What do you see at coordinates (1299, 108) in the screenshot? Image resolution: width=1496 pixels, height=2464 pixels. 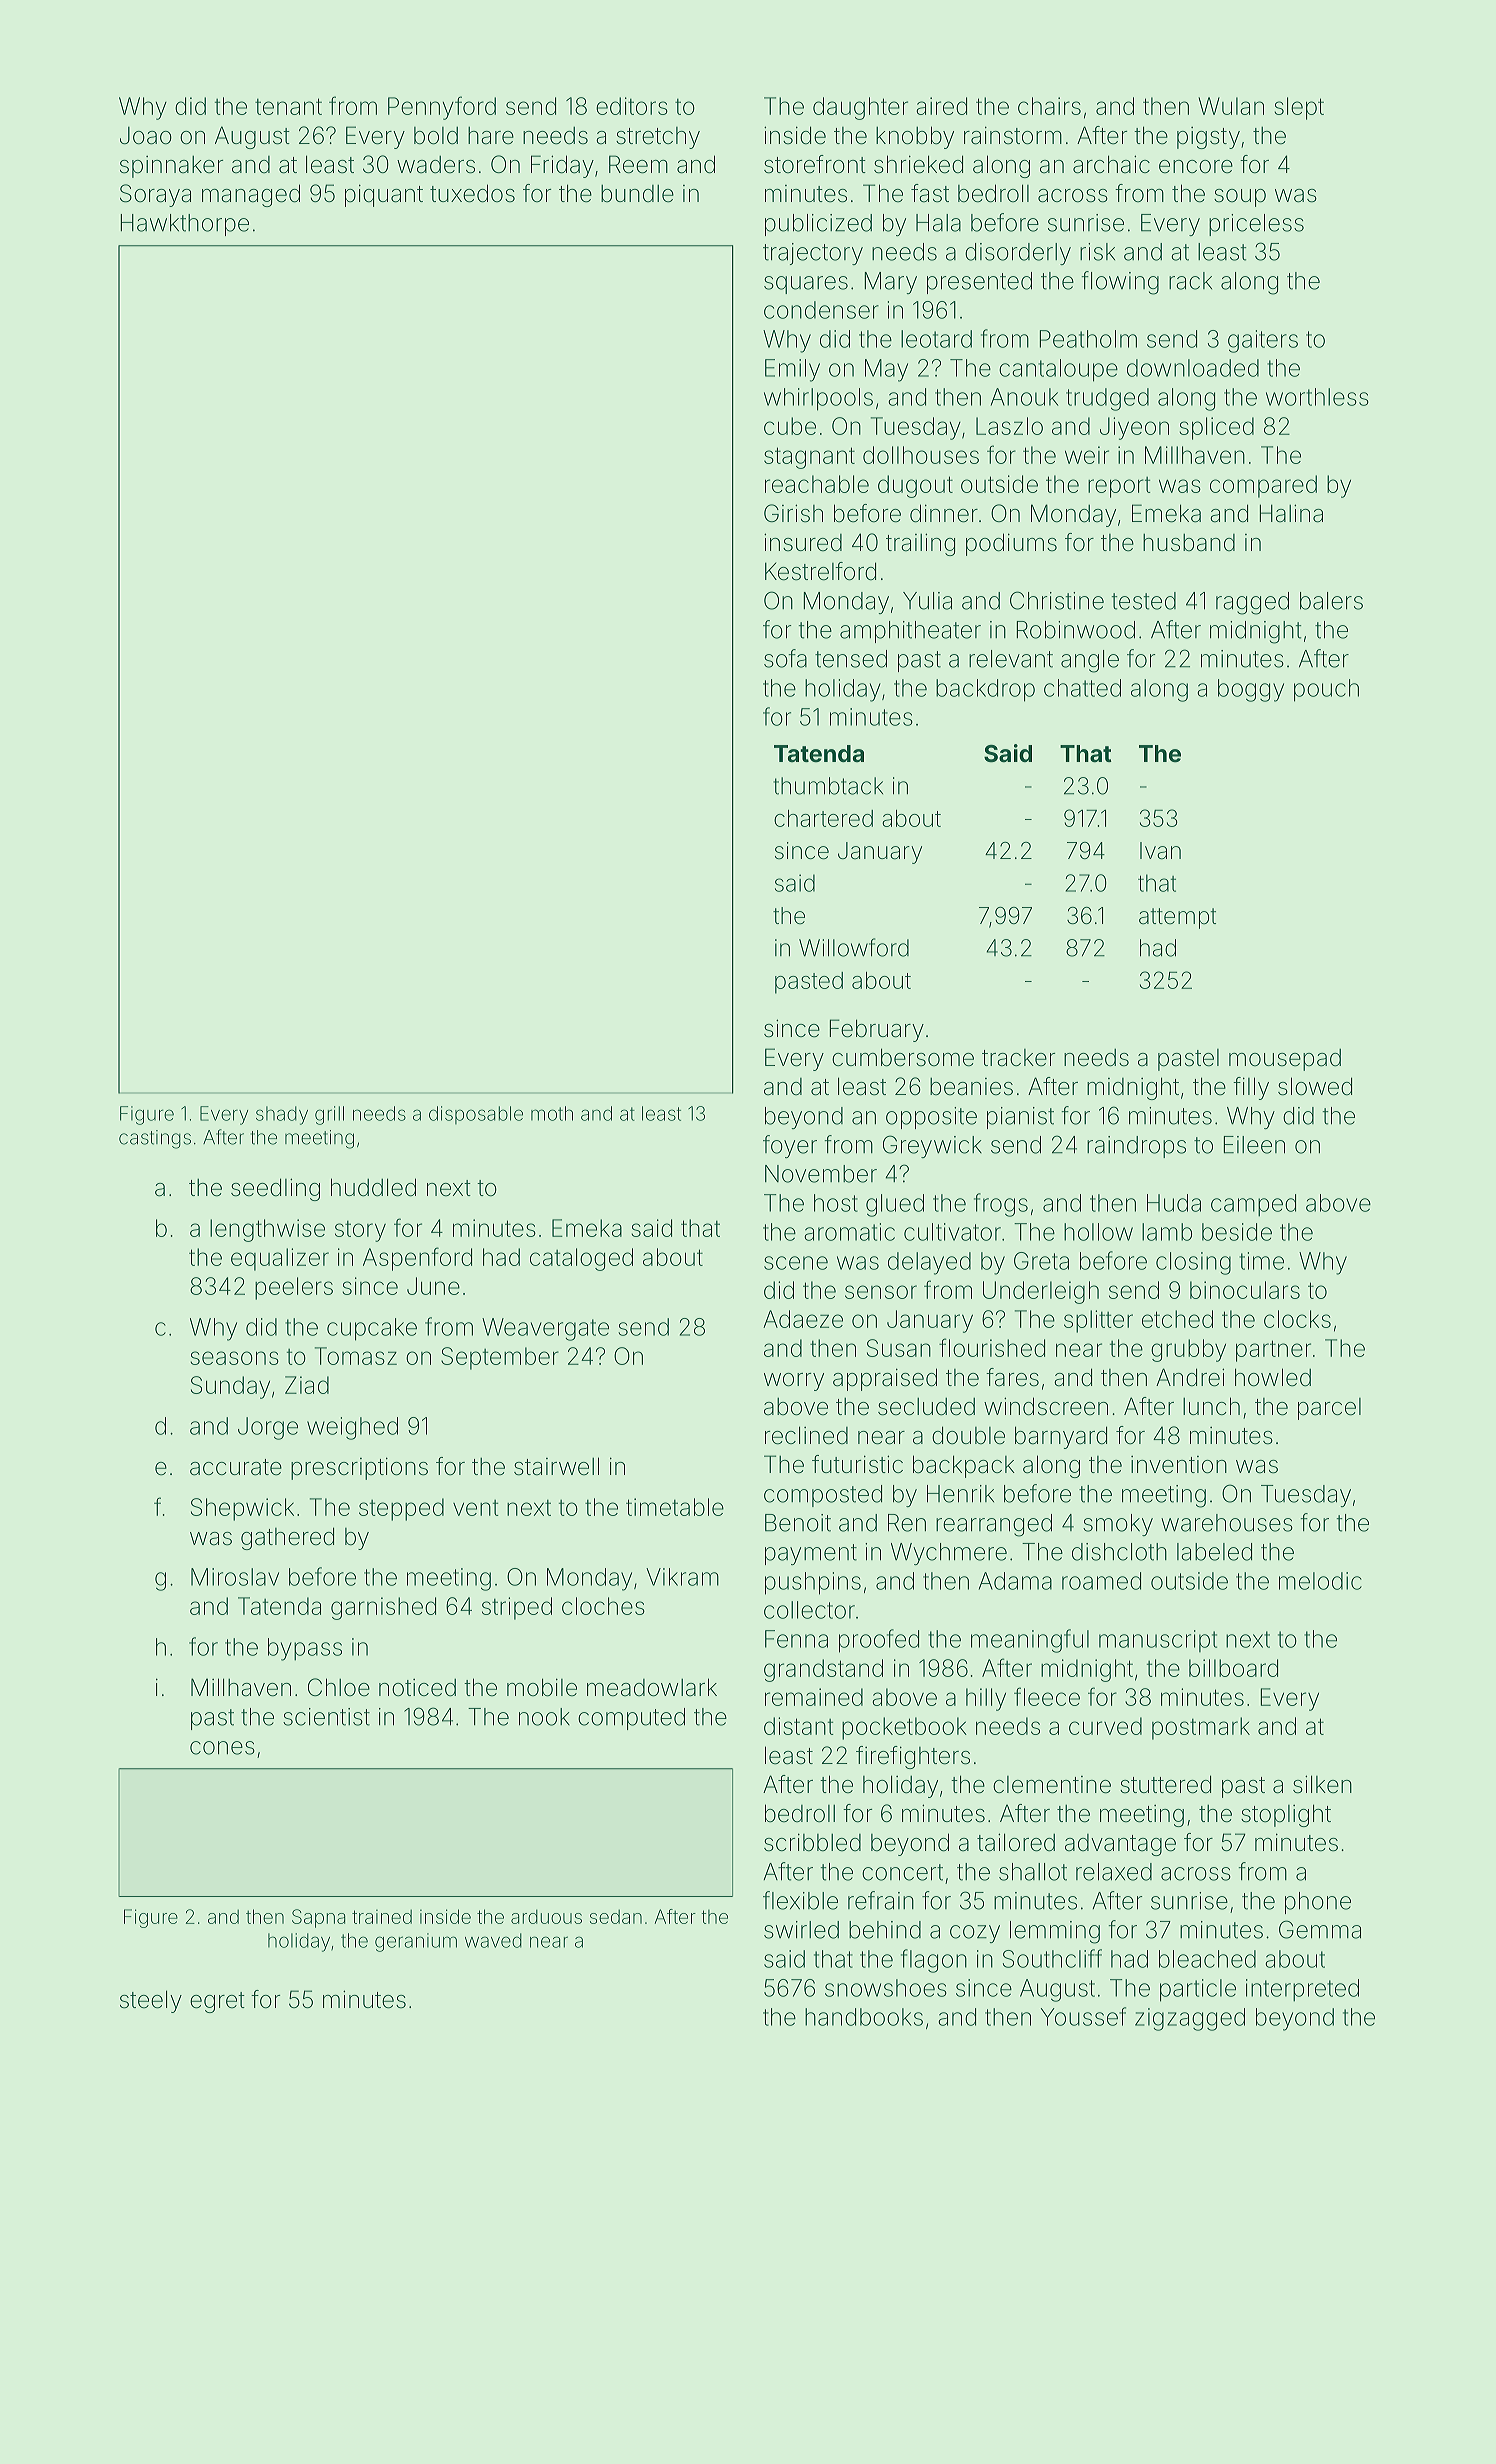 I see `slept` at bounding box center [1299, 108].
